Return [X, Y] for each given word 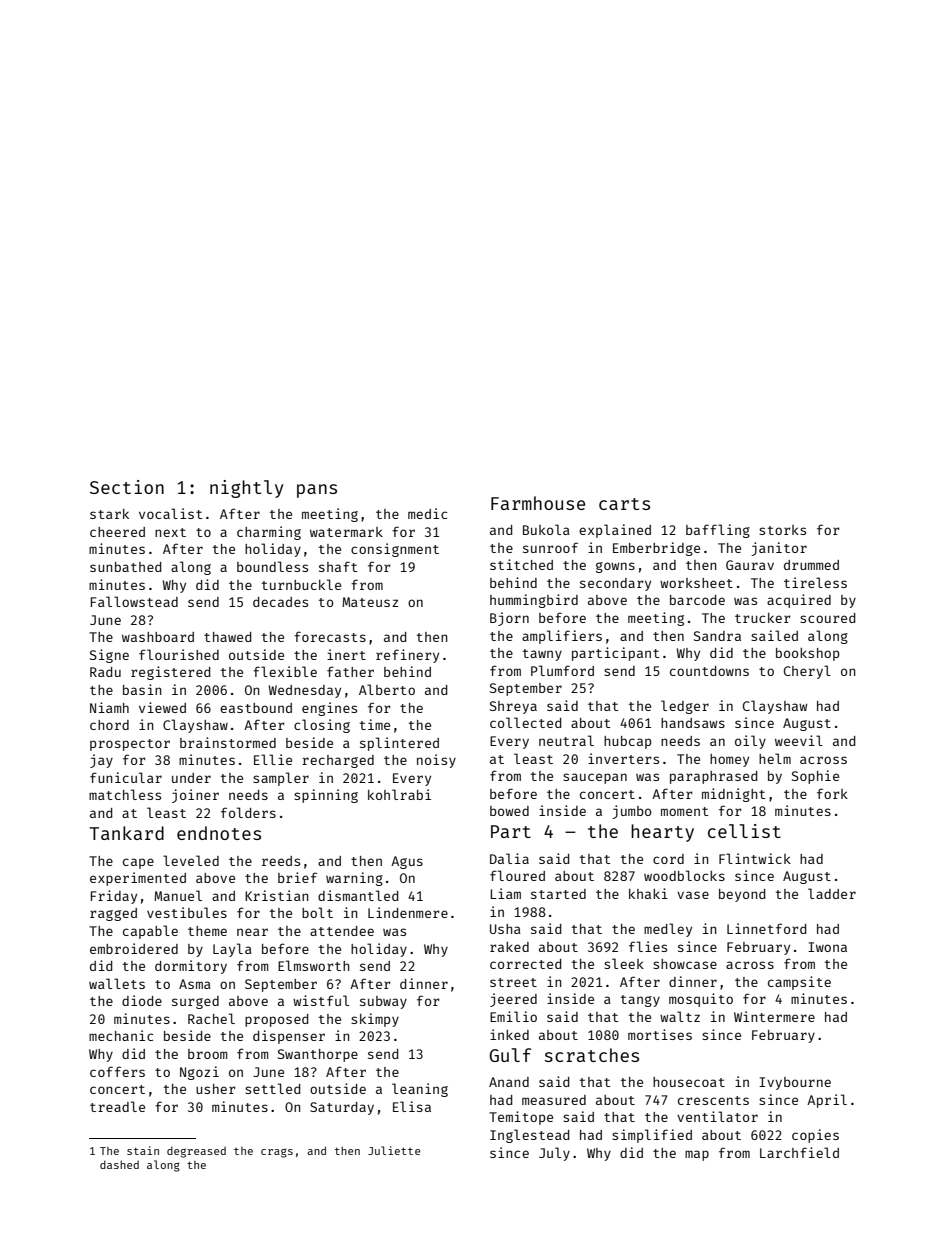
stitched [521, 564]
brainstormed [228, 742]
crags [277, 1153]
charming [269, 533]
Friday [114, 897]
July [554, 1154]
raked [509, 947]
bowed [509, 811]
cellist [744, 831]
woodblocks [684, 875]
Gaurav [750, 565]
